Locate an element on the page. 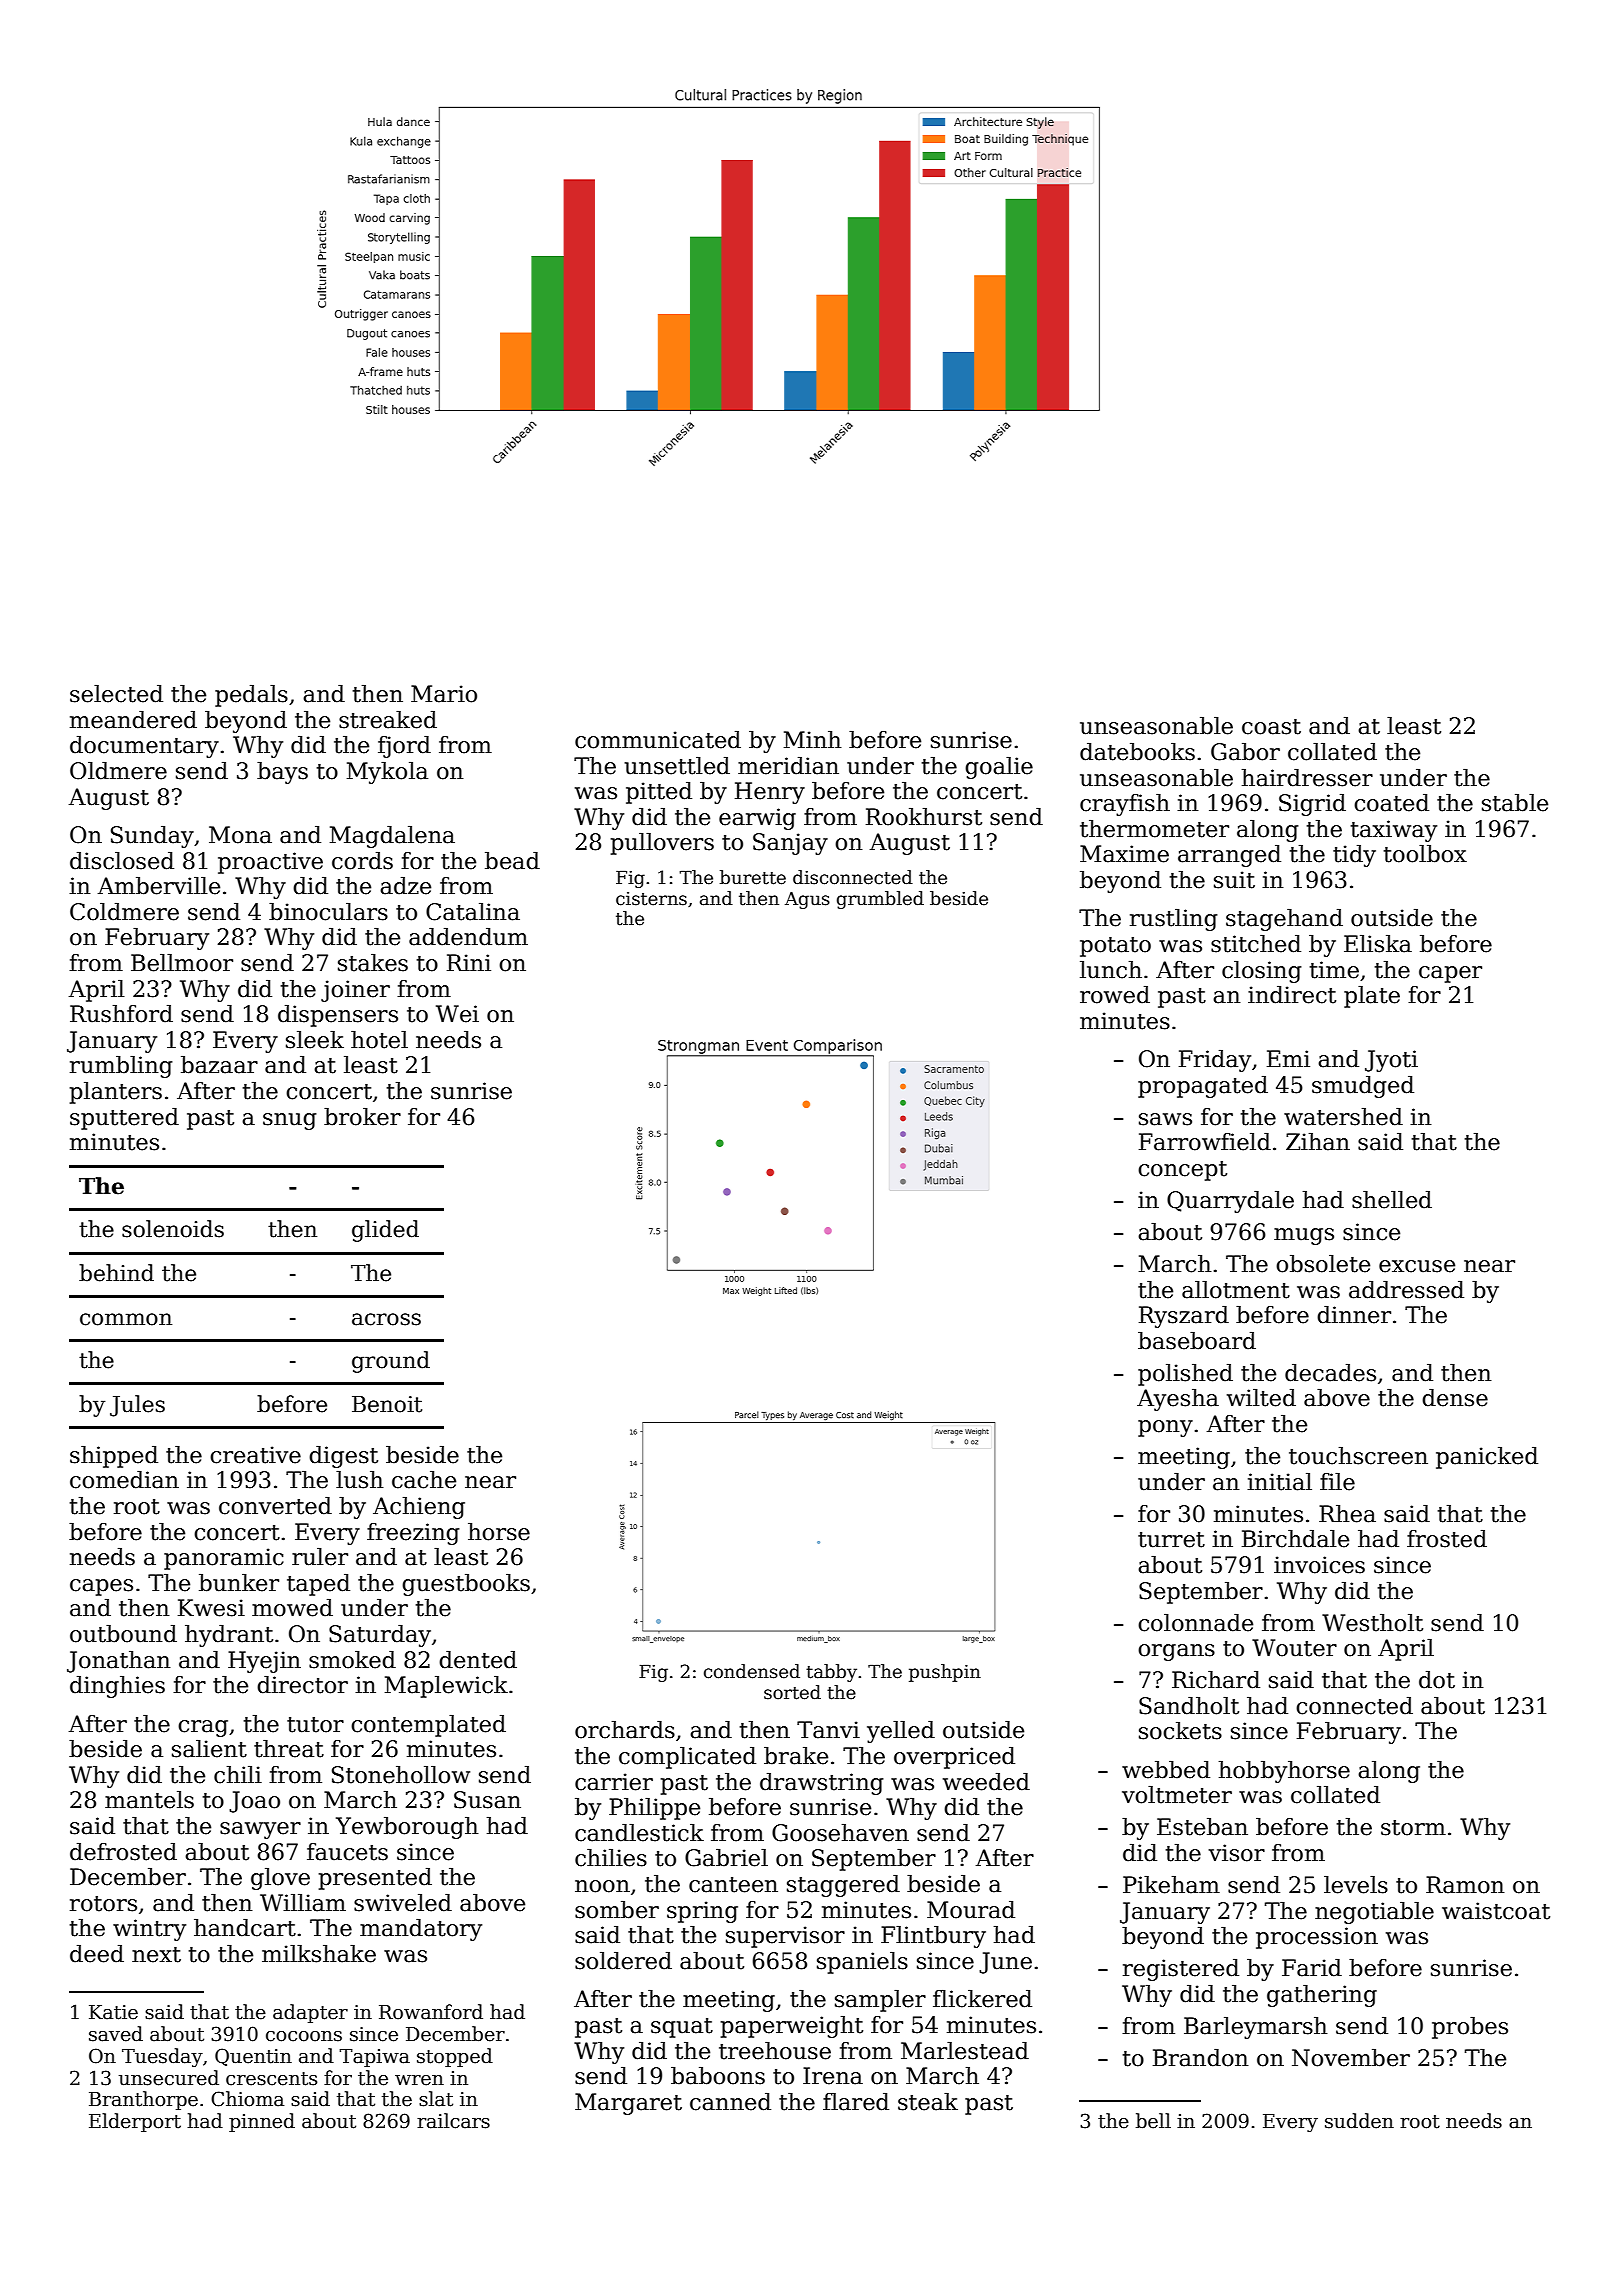 This page has width=1620, height=2292. common is located at coordinates (126, 1319).
